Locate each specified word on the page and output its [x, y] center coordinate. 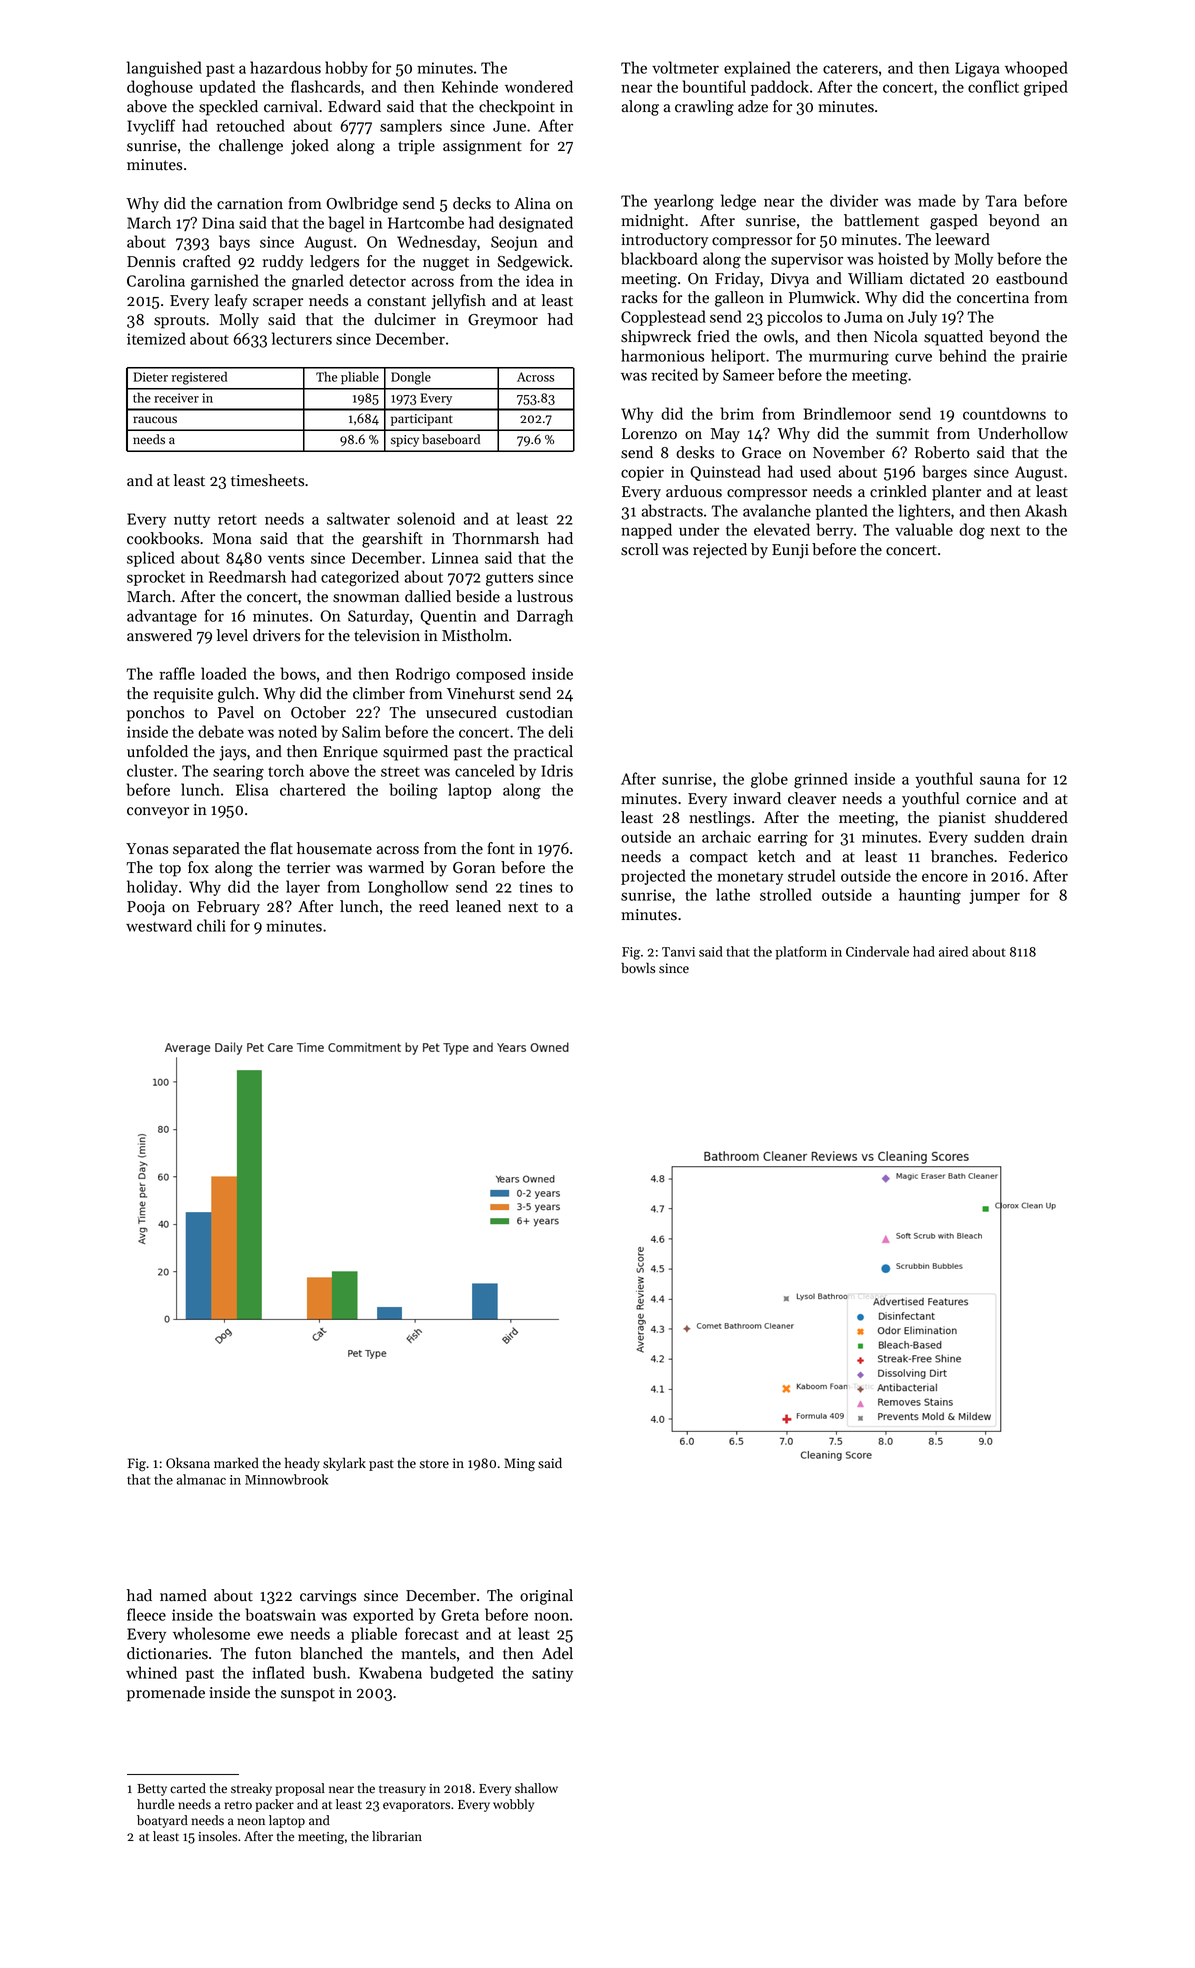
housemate [334, 848]
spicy [405, 441]
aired [953, 951]
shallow [536, 1788]
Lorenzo [649, 434]
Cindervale [877, 951]
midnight [652, 222]
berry [834, 531]
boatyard [162, 1821]
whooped [1036, 69]
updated [227, 88]
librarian [397, 1836]
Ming [519, 1465]
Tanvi [678, 952]
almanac [201, 1479]
